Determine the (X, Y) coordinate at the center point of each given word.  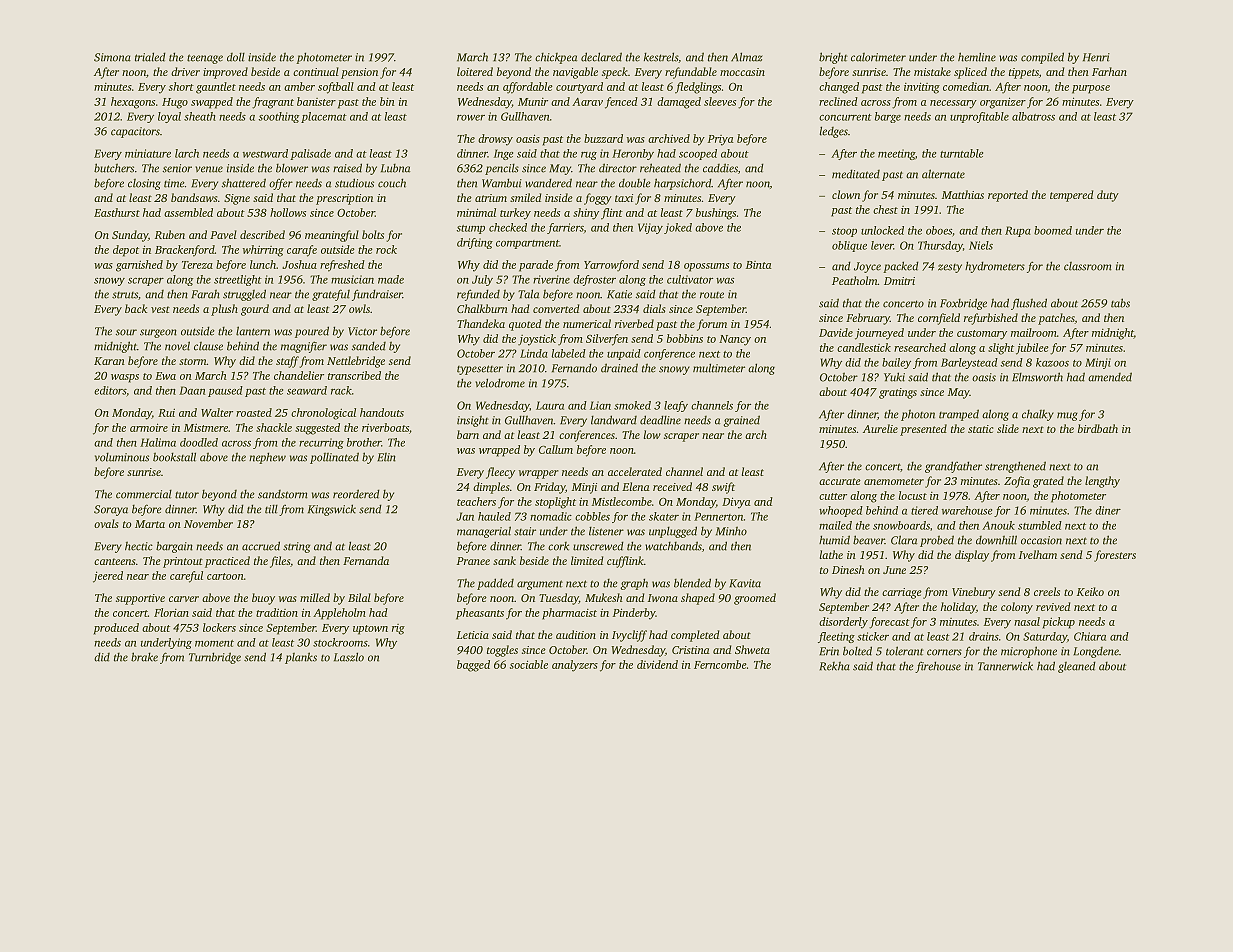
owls (359, 308)
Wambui (502, 183)
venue (209, 169)
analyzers (575, 666)
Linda (534, 353)
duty (1108, 196)
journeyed (879, 334)
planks (301, 658)
